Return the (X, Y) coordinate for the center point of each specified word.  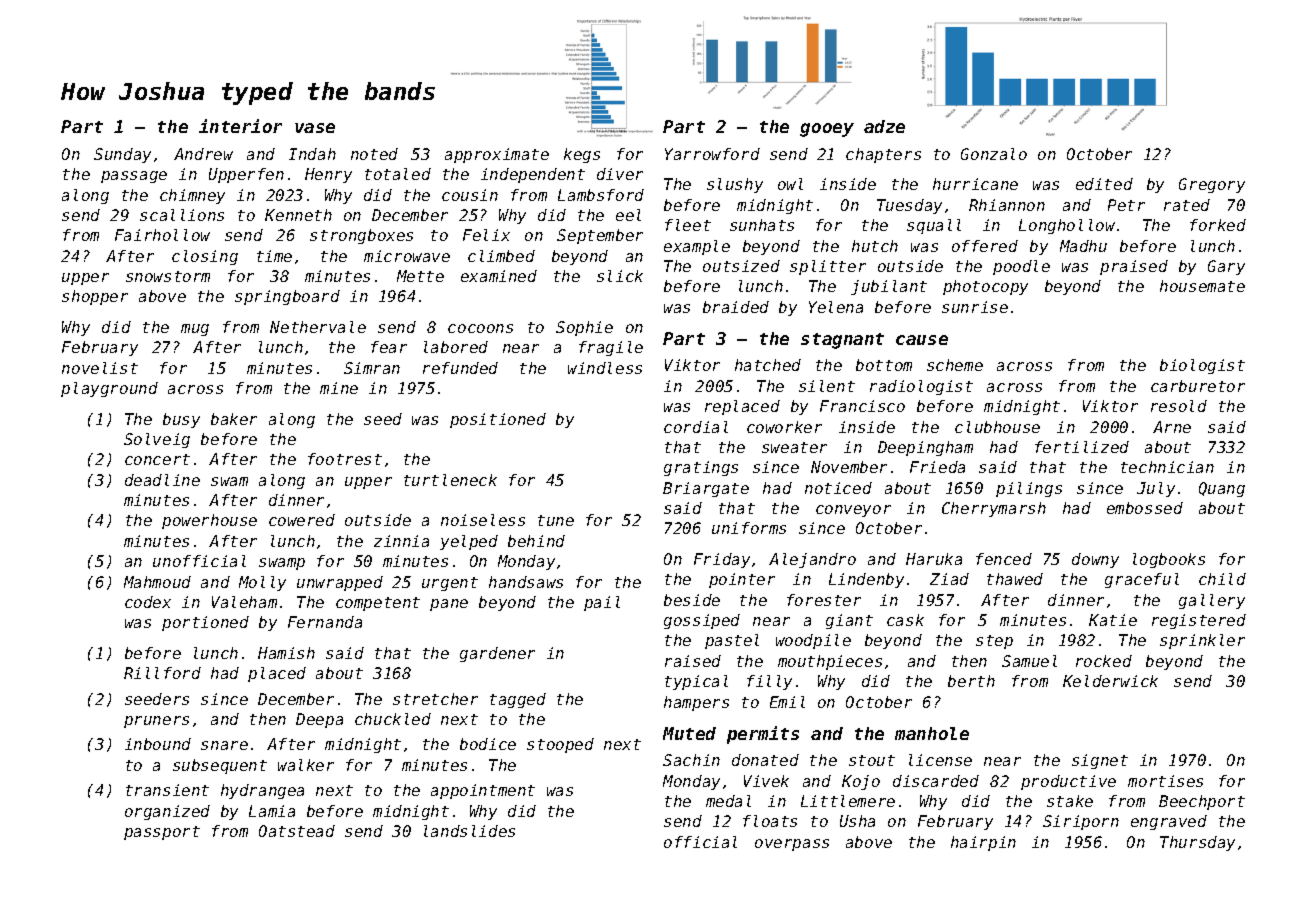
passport (162, 833)
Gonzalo (994, 154)
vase (315, 128)
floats (770, 821)
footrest (345, 459)
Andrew (203, 154)
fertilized (1082, 447)
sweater (794, 447)
